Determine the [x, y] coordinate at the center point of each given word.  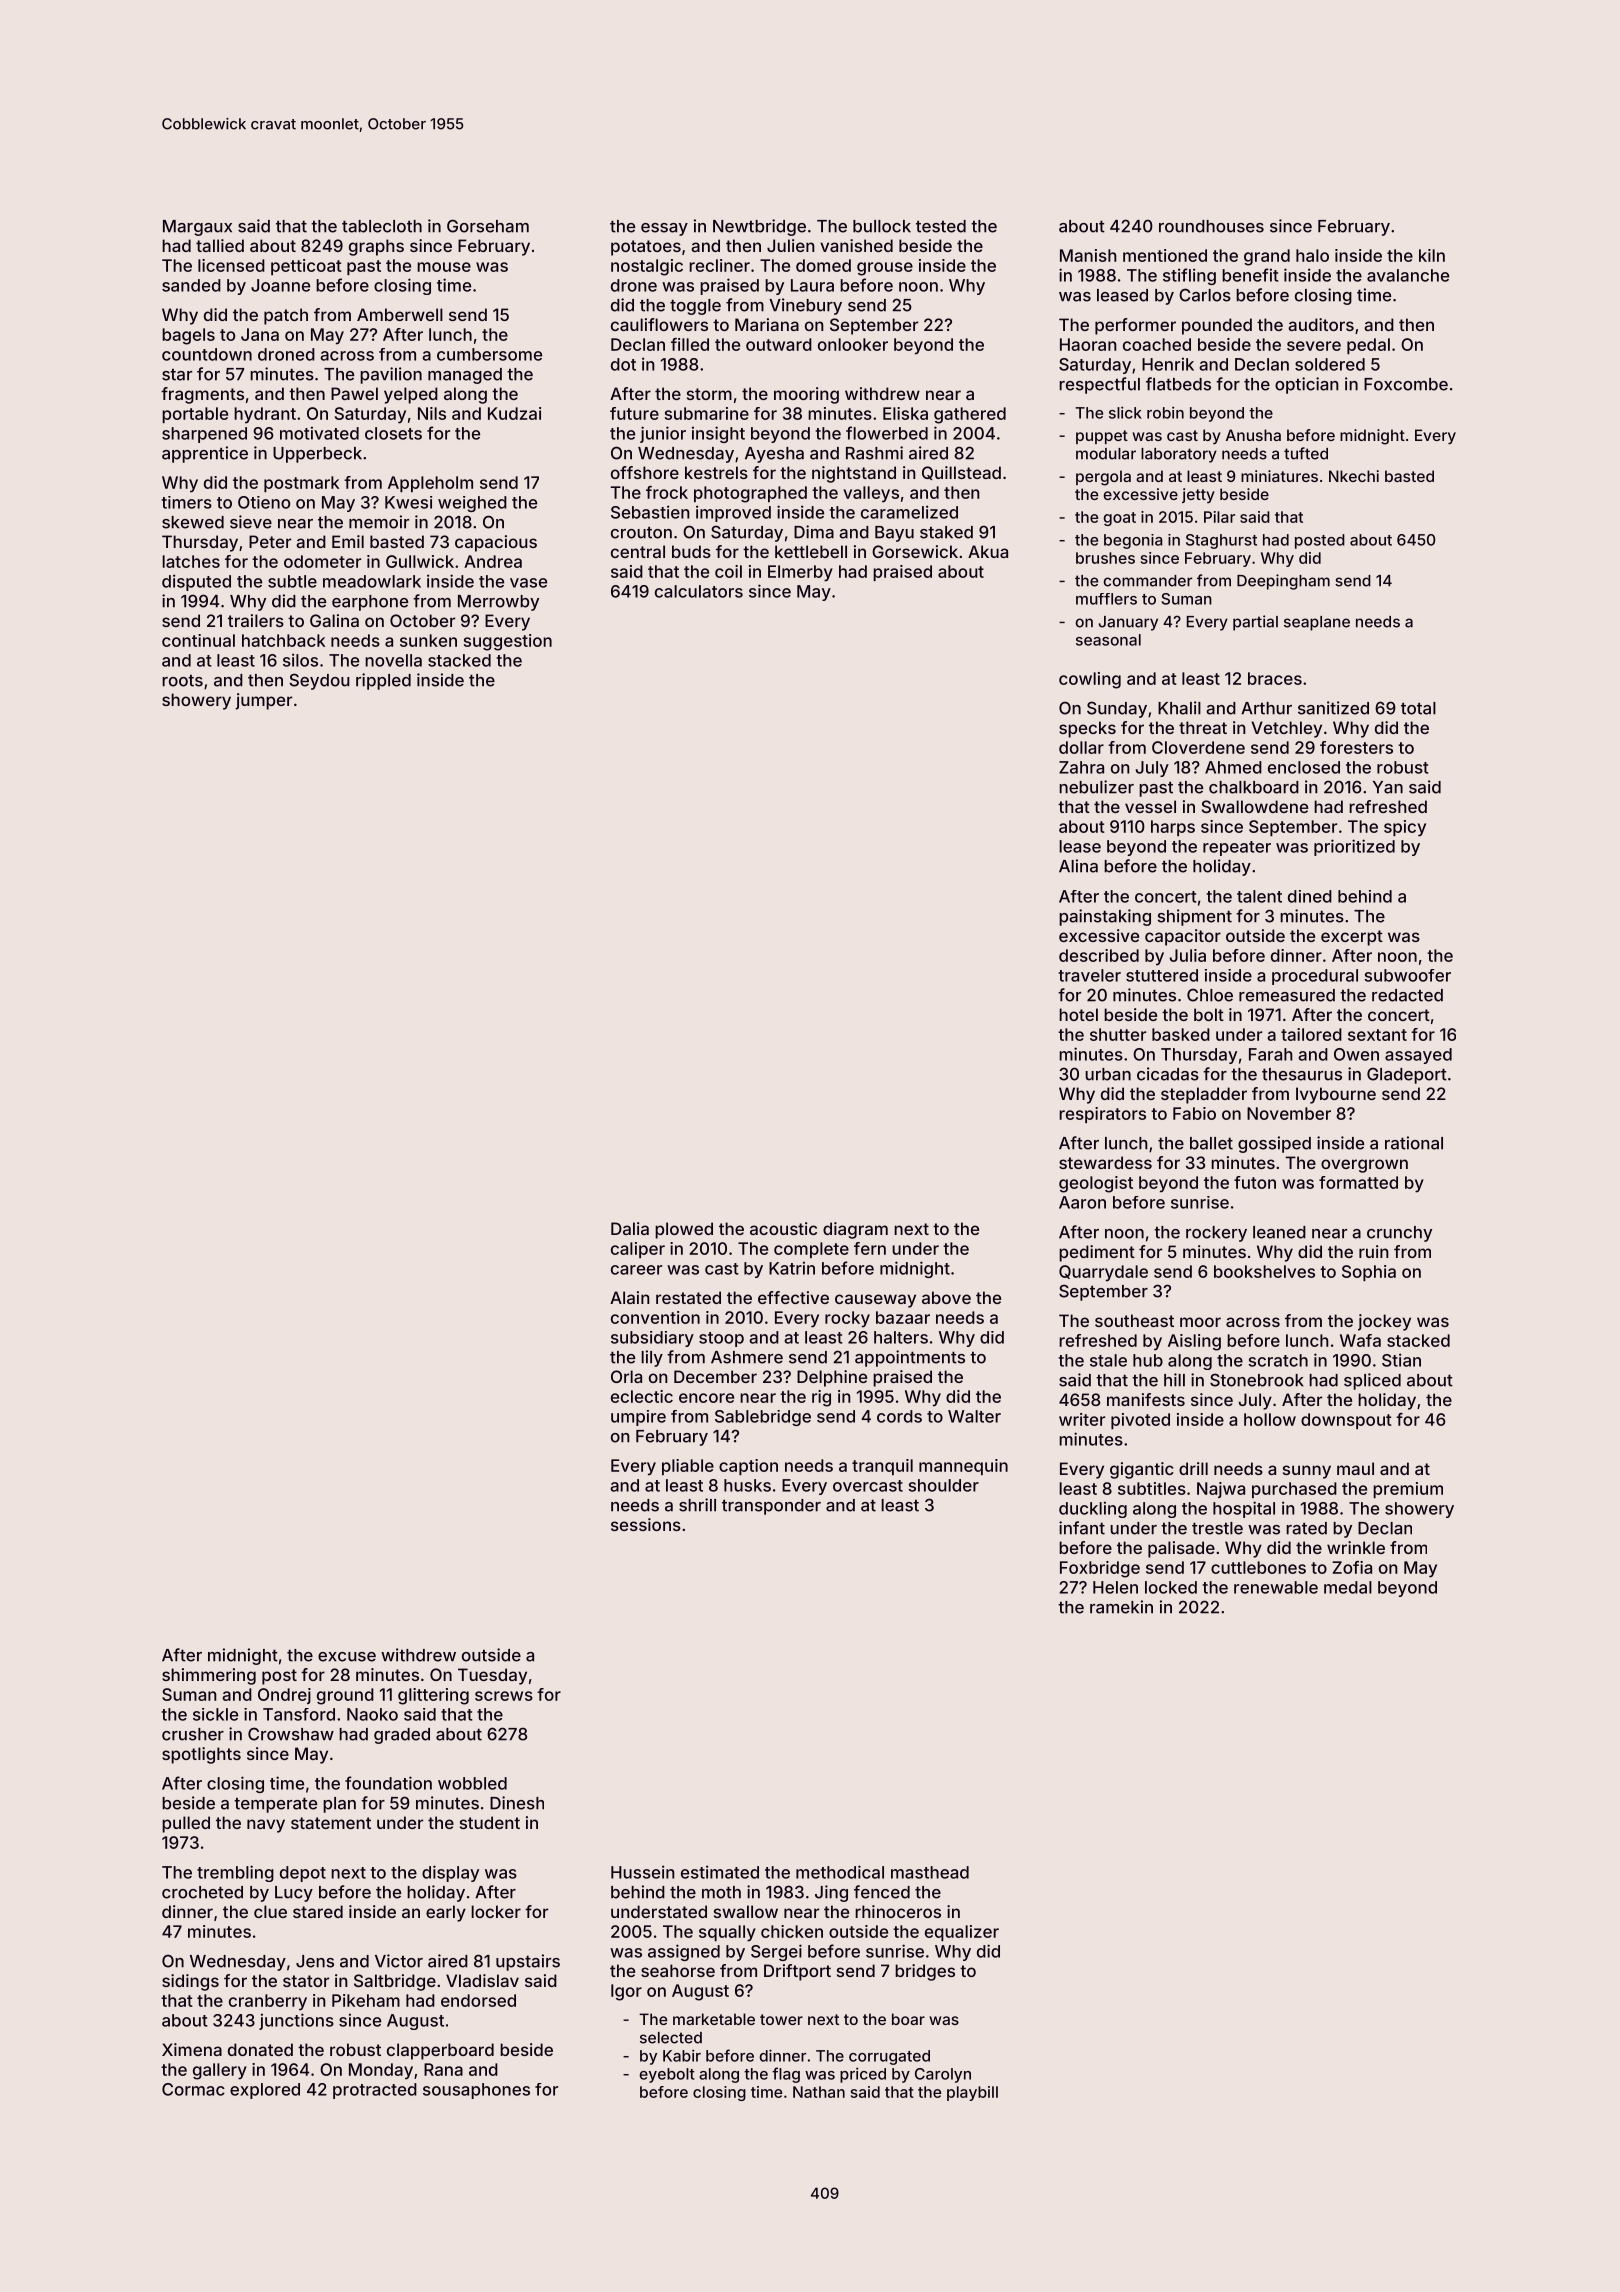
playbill [972, 2093]
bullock [882, 226]
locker [496, 1911]
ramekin [1121, 1607]
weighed [472, 504]
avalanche [1408, 275]
